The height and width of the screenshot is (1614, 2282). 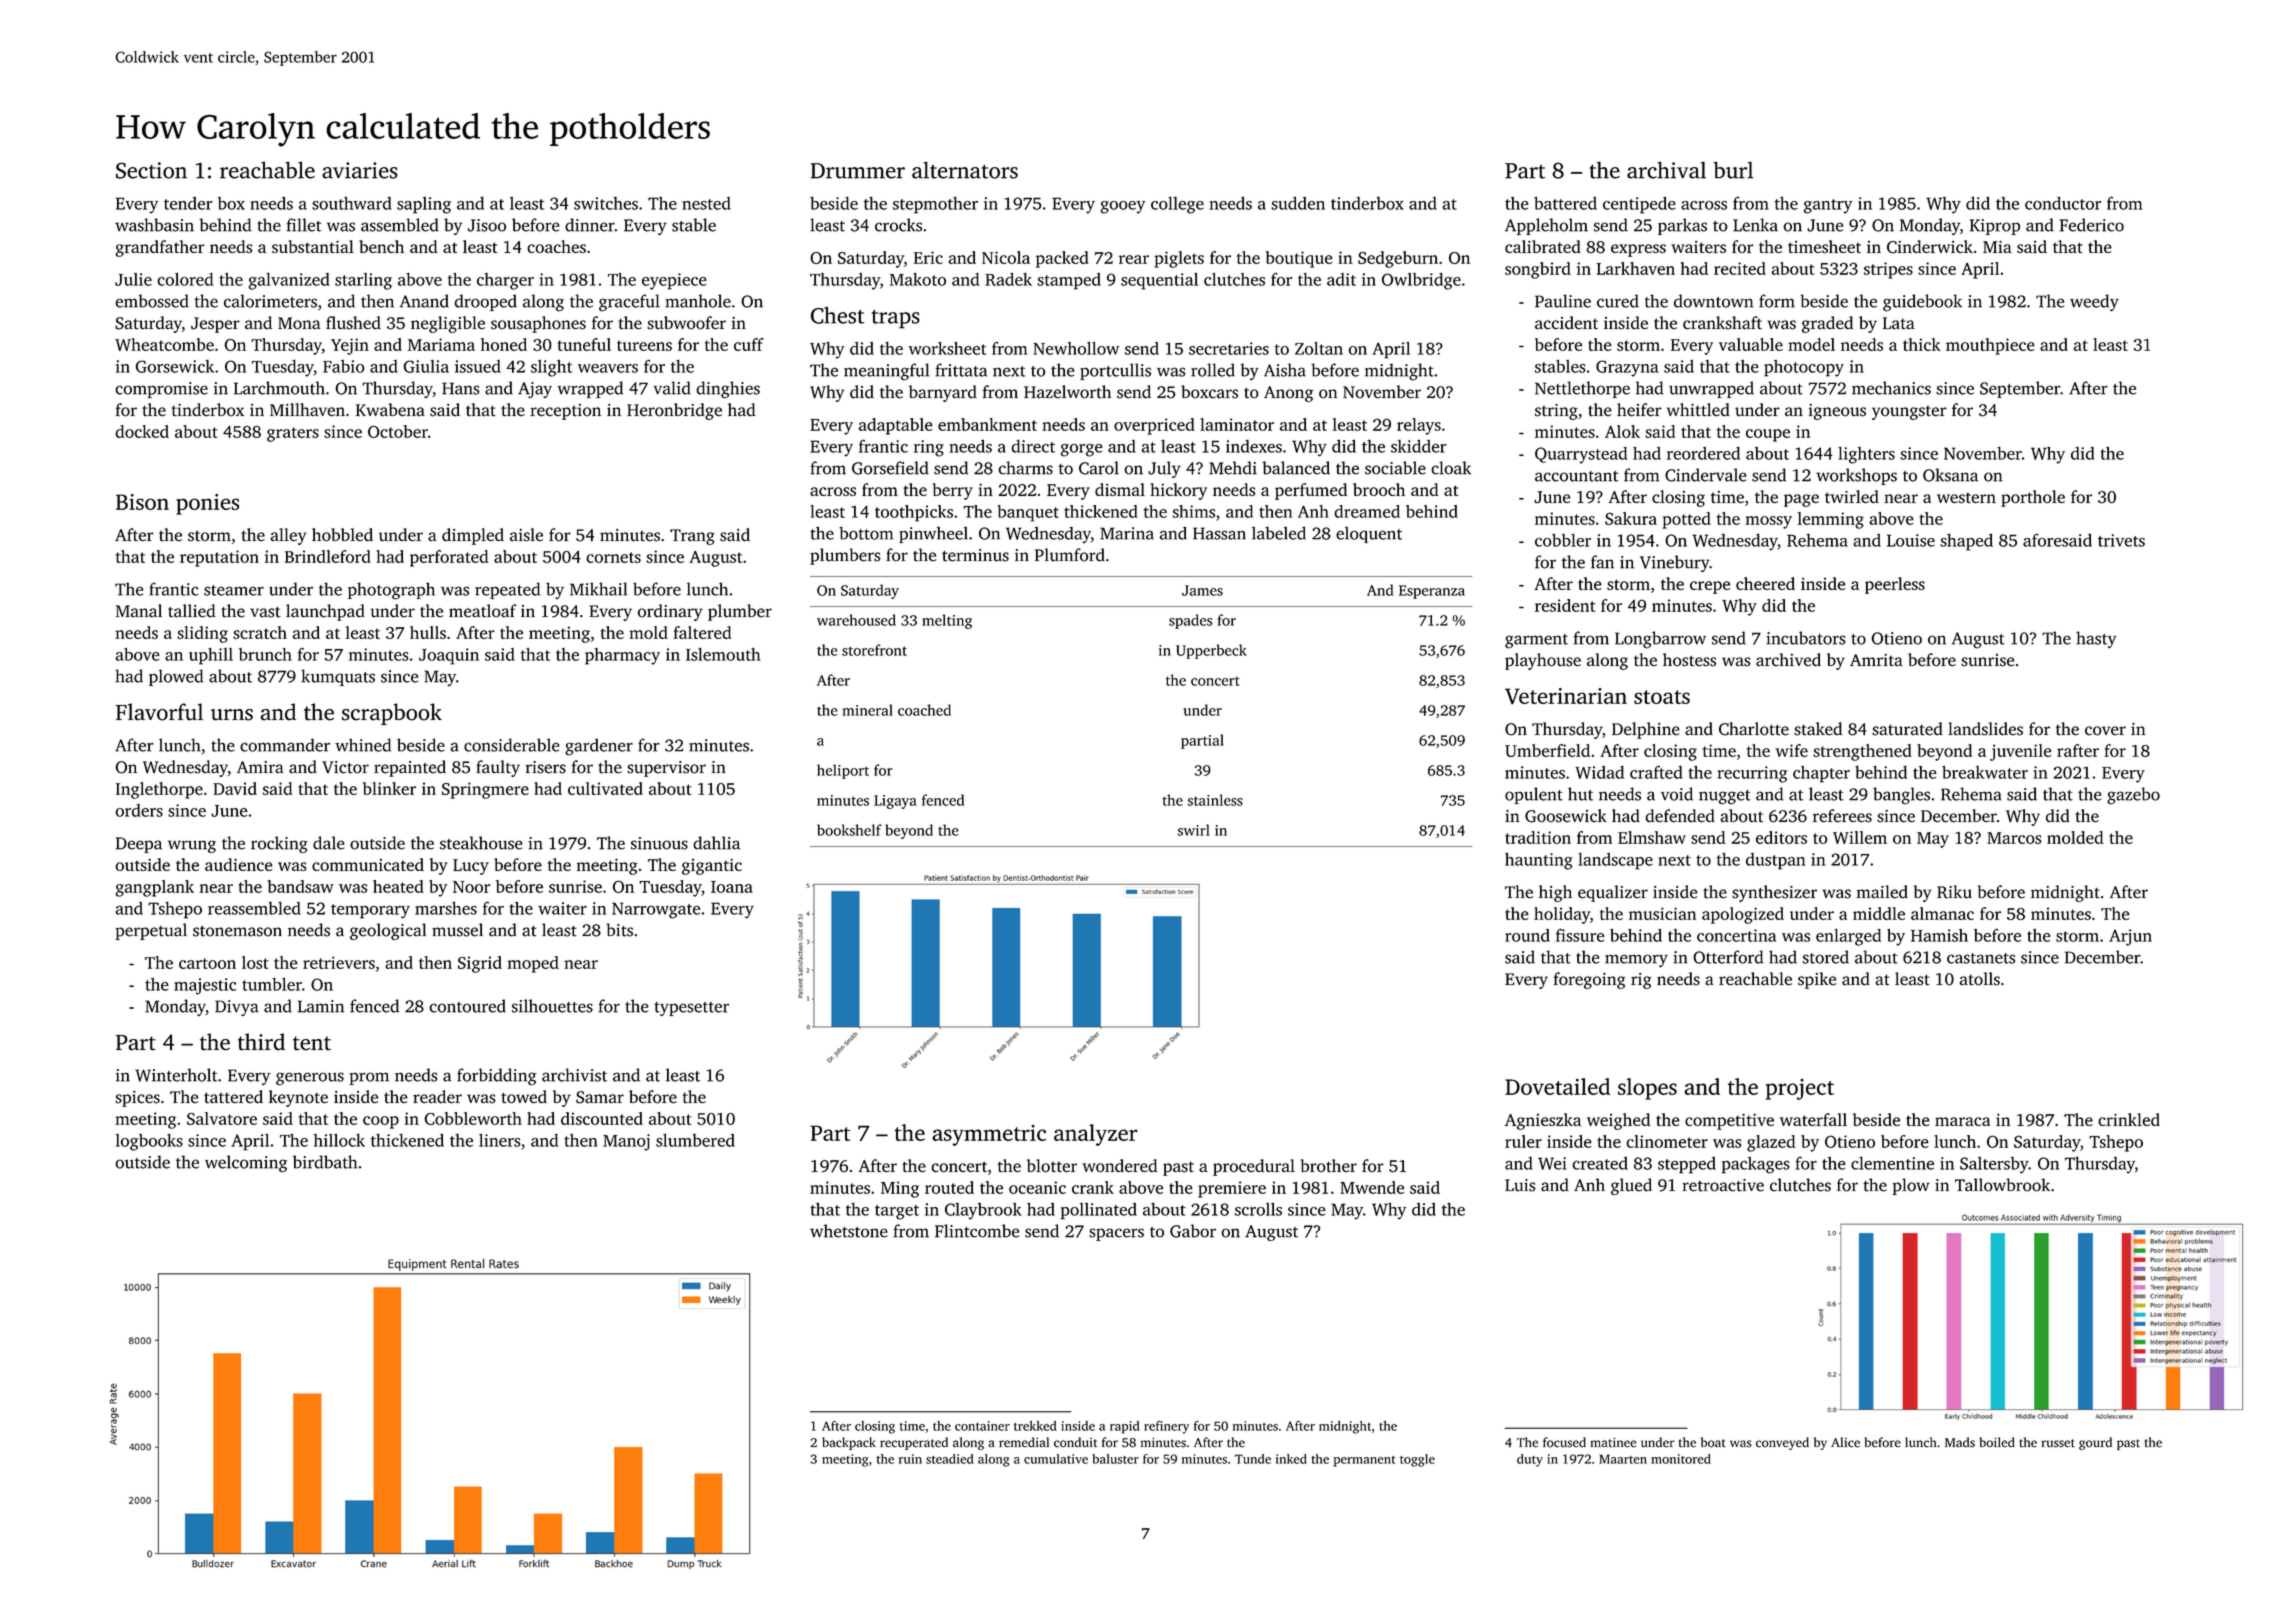 What do you see at coordinates (2094, 302) in the screenshot?
I see `weedy` at bounding box center [2094, 302].
